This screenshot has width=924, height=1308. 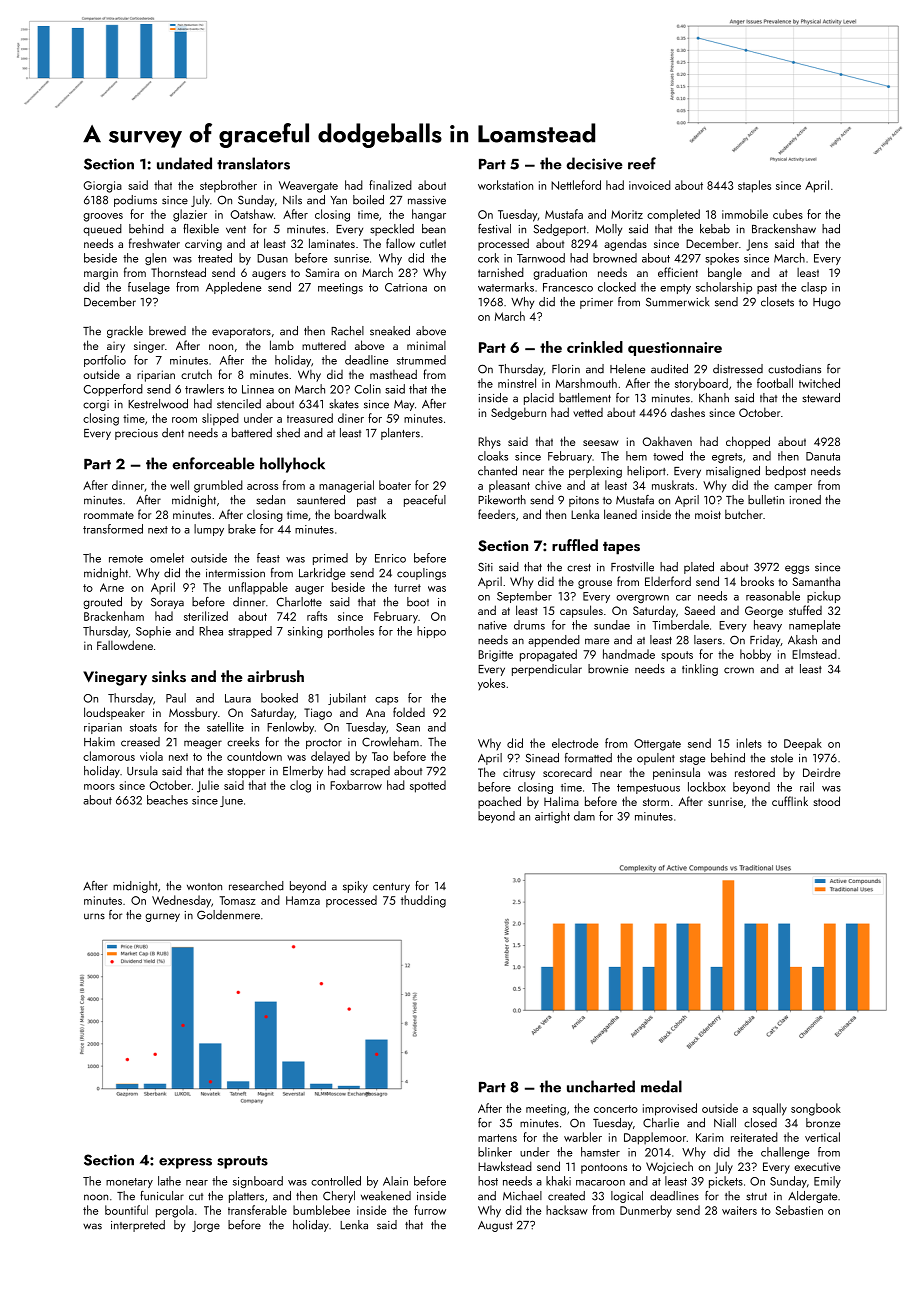 I want to click on perpendicular, so click(x=547, y=670).
